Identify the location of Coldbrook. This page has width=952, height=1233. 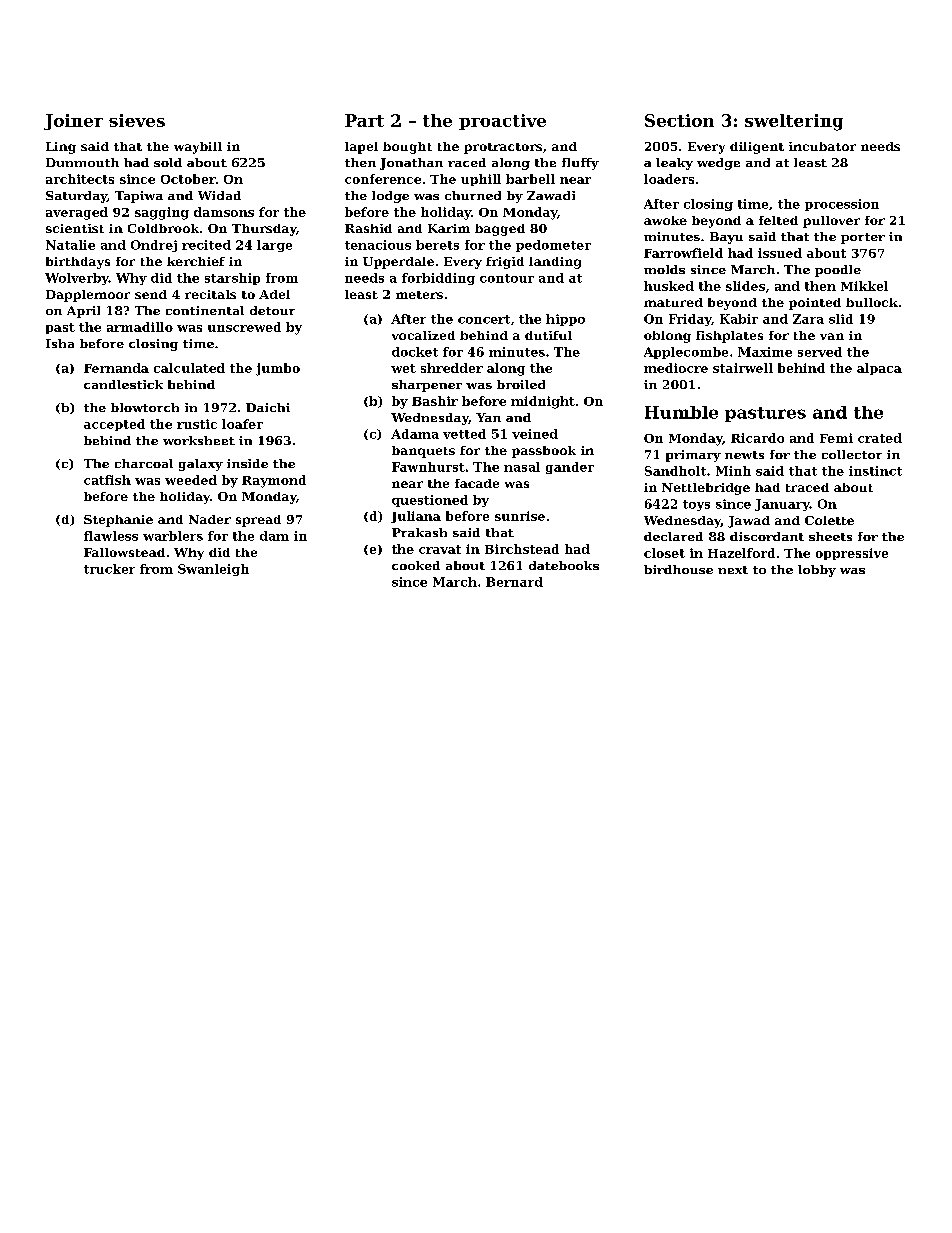
(163, 228).
